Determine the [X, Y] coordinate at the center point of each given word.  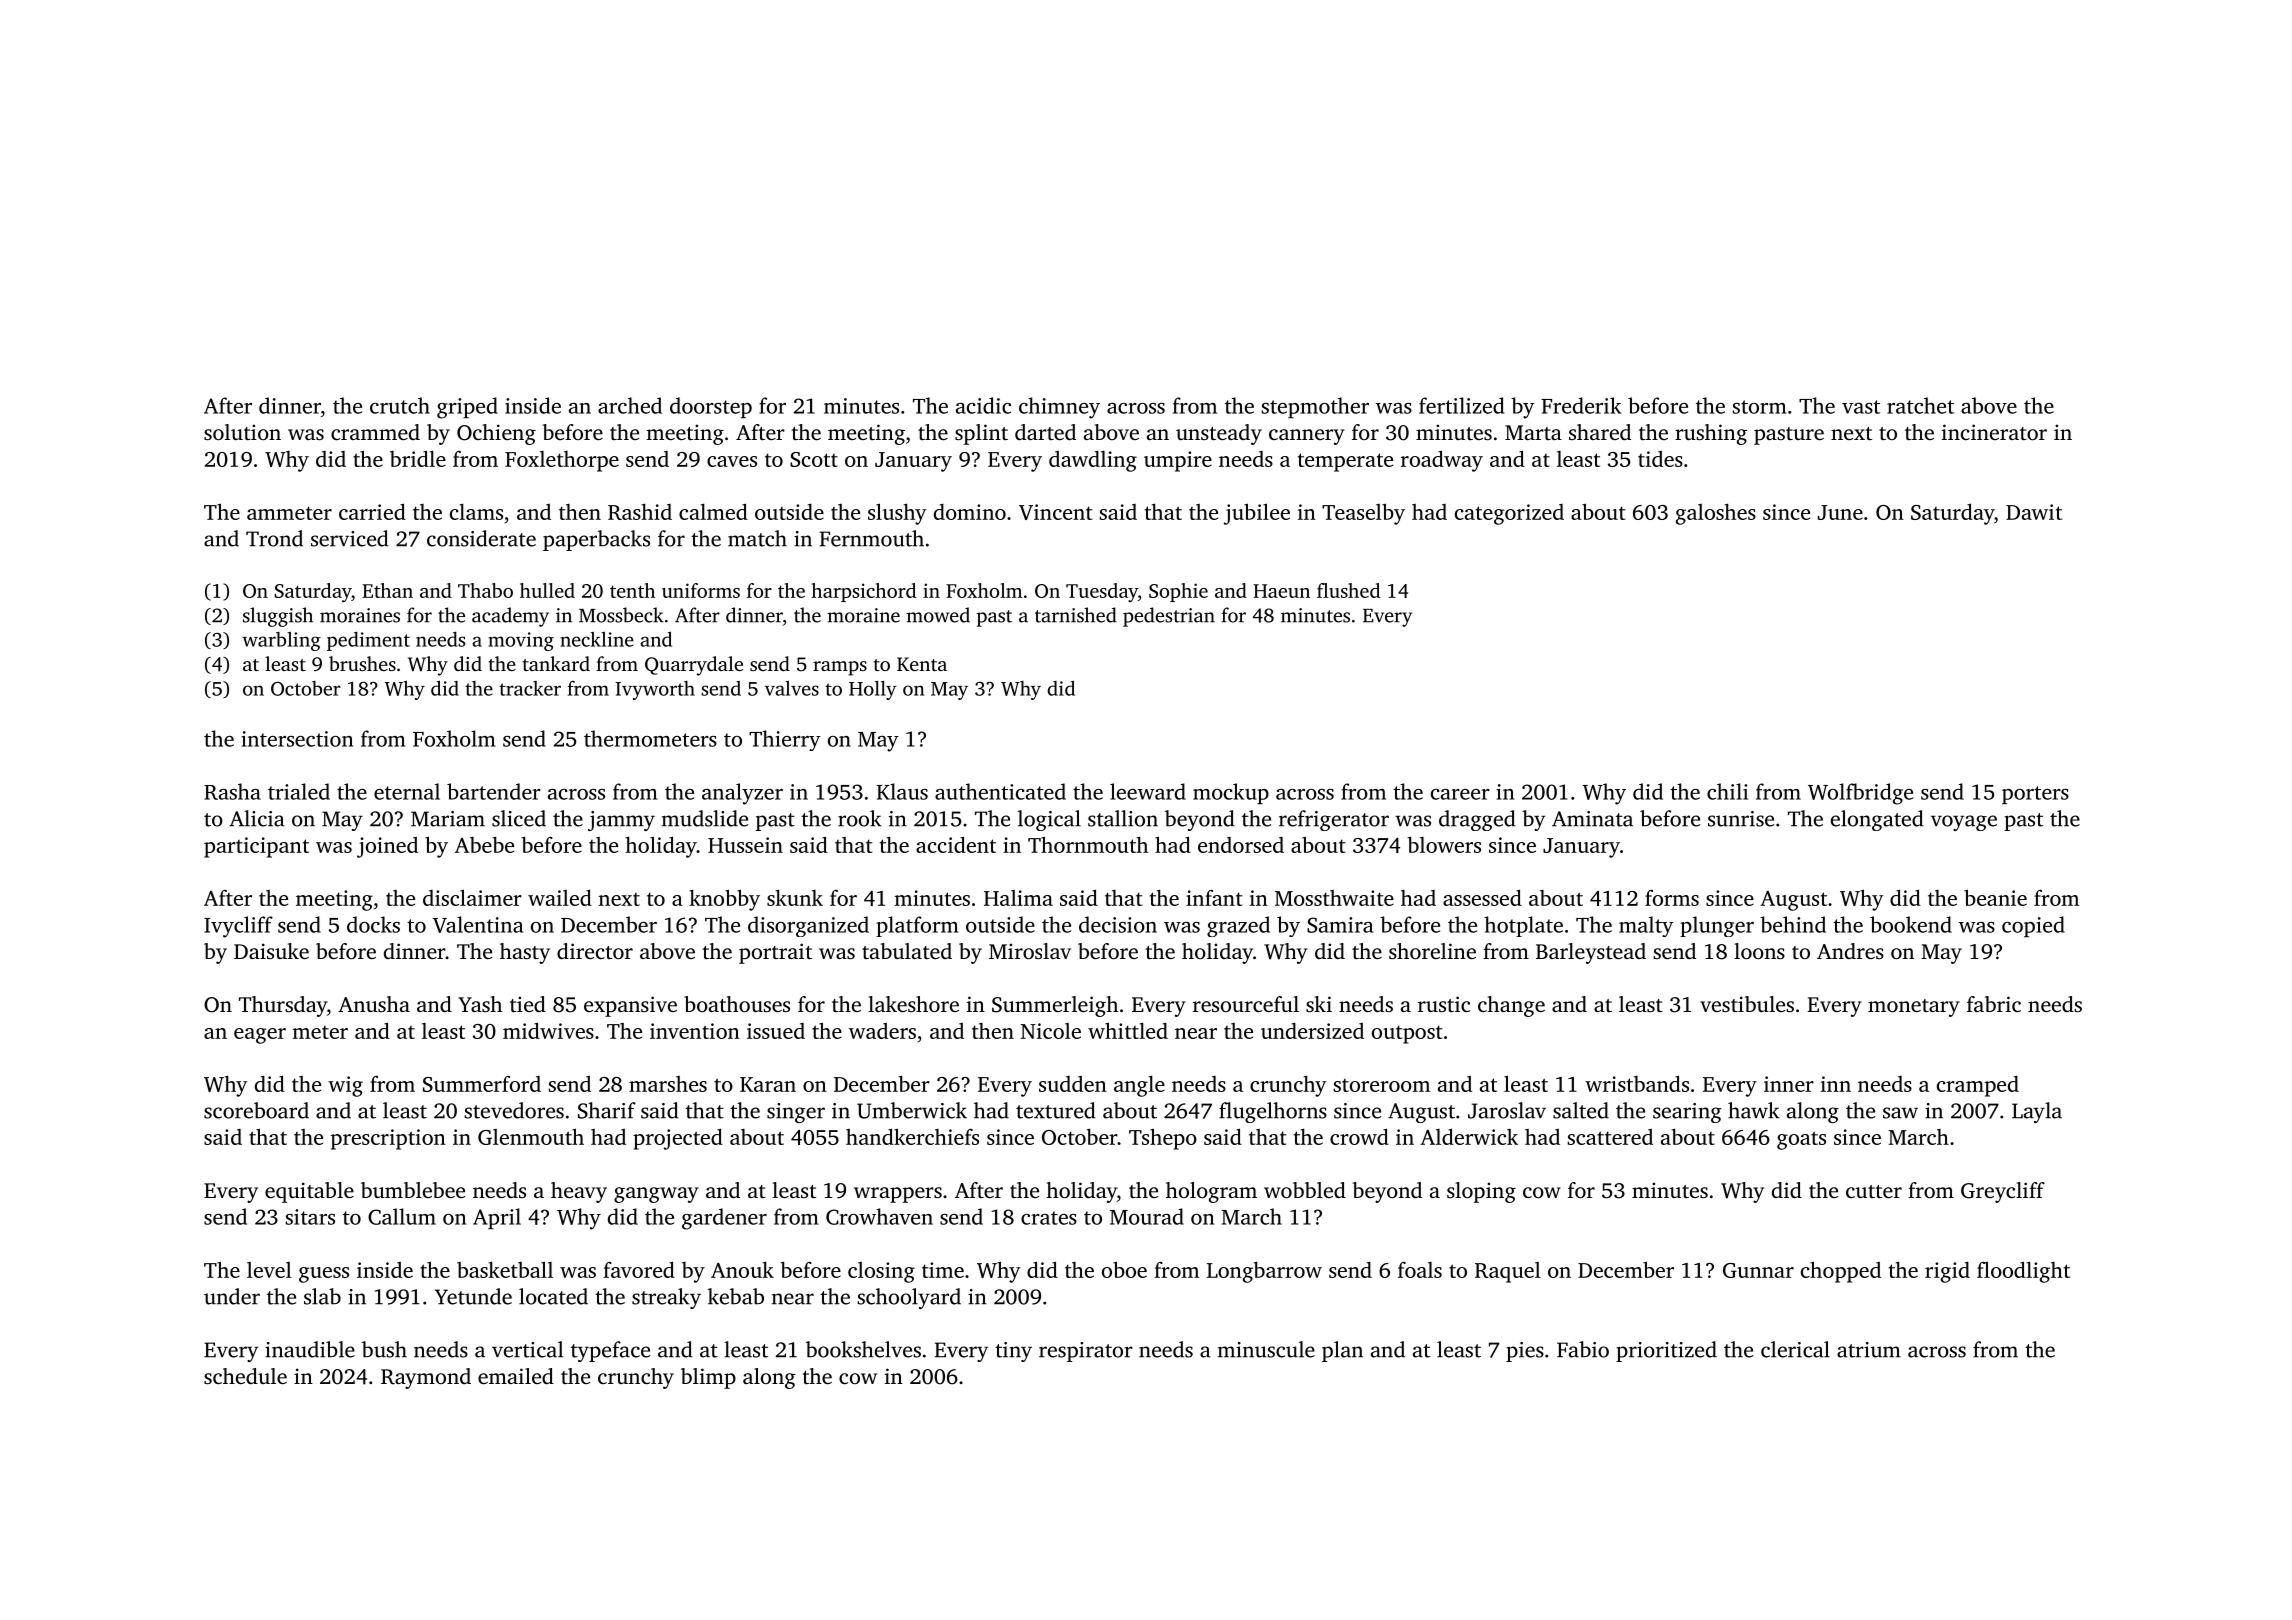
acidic [983, 405]
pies [1525, 1352]
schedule [245, 1376]
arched [630, 405]
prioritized [1666, 1351]
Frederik [1581, 405]
